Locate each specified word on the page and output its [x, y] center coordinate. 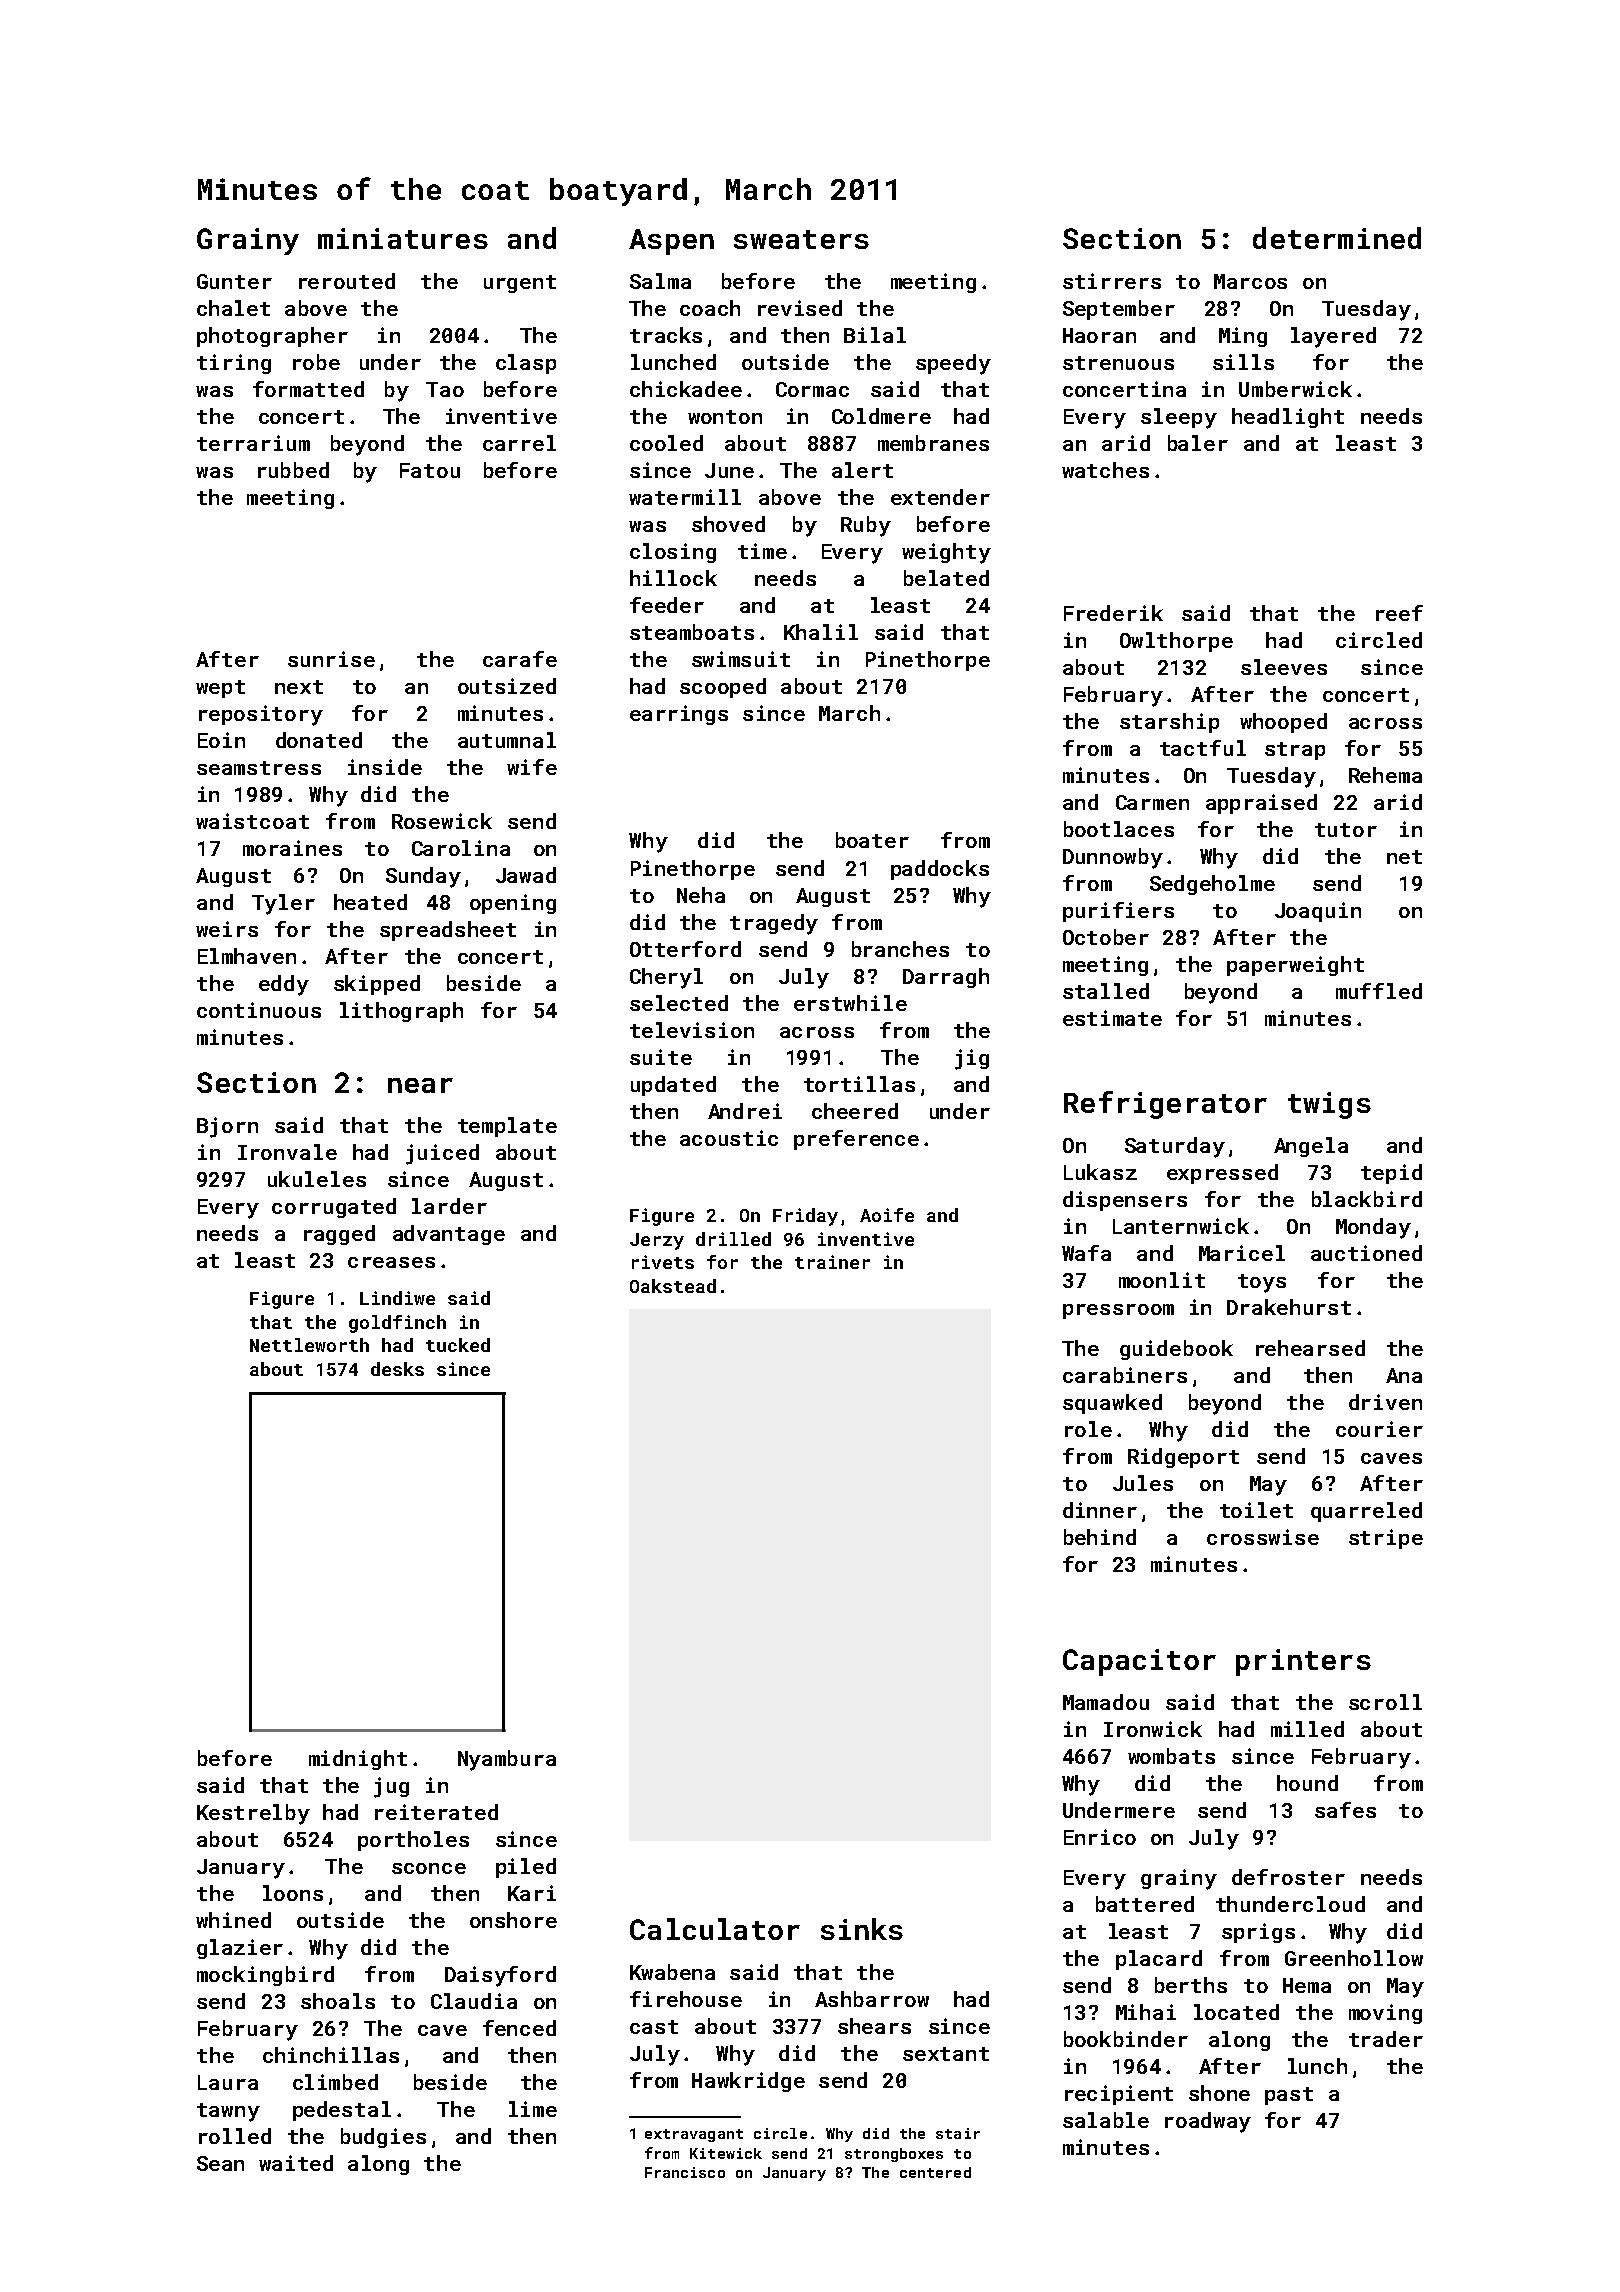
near [420, 1085]
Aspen [671, 242]
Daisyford [500, 1976]
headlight [1288, 418]
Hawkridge [748, 2082]
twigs [1329, 1105]
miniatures [403, 238]
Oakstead [673, 1286]
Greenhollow [1354, 1958]
